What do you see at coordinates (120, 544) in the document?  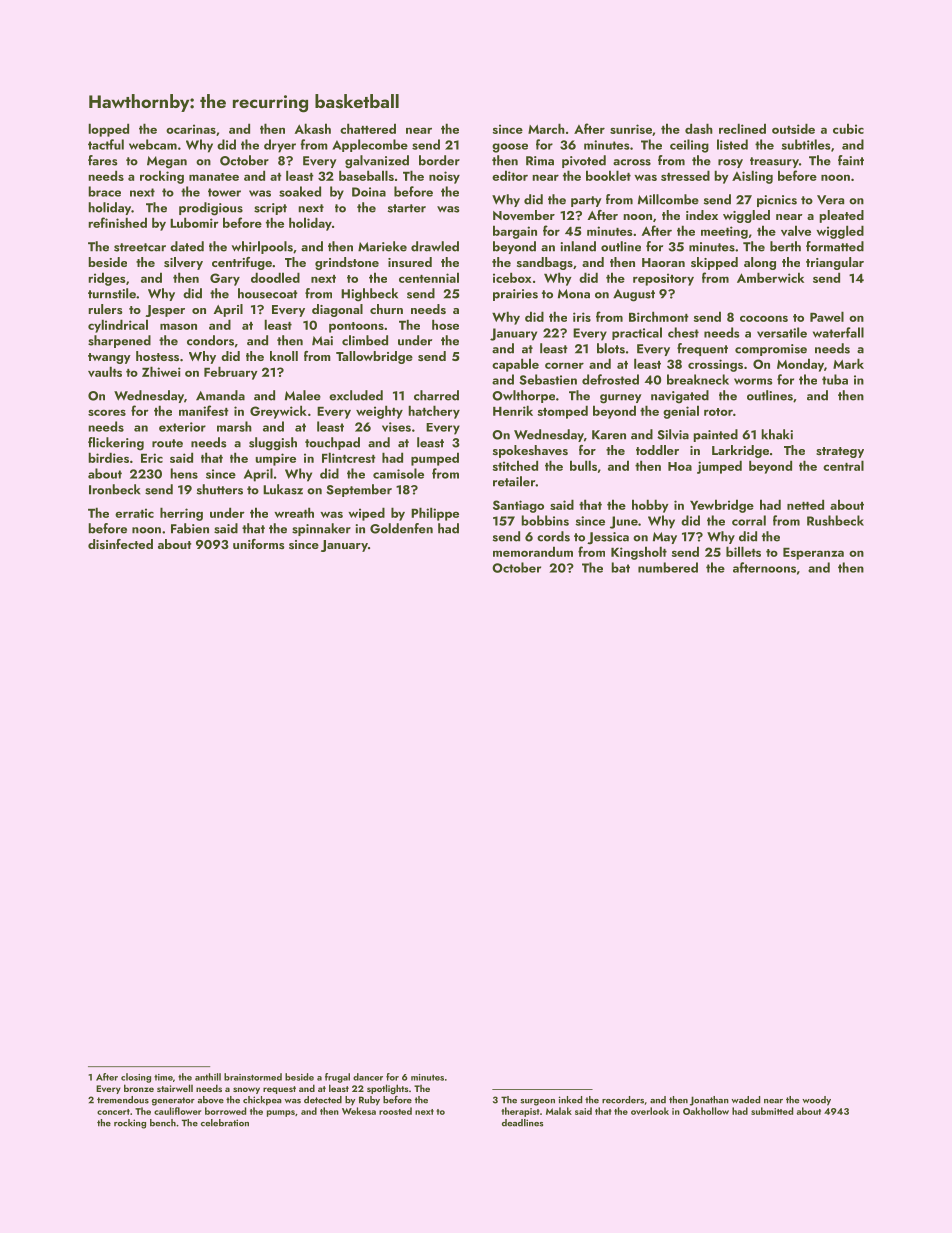 I see `disinfected` at bounding box center [120, 544].
